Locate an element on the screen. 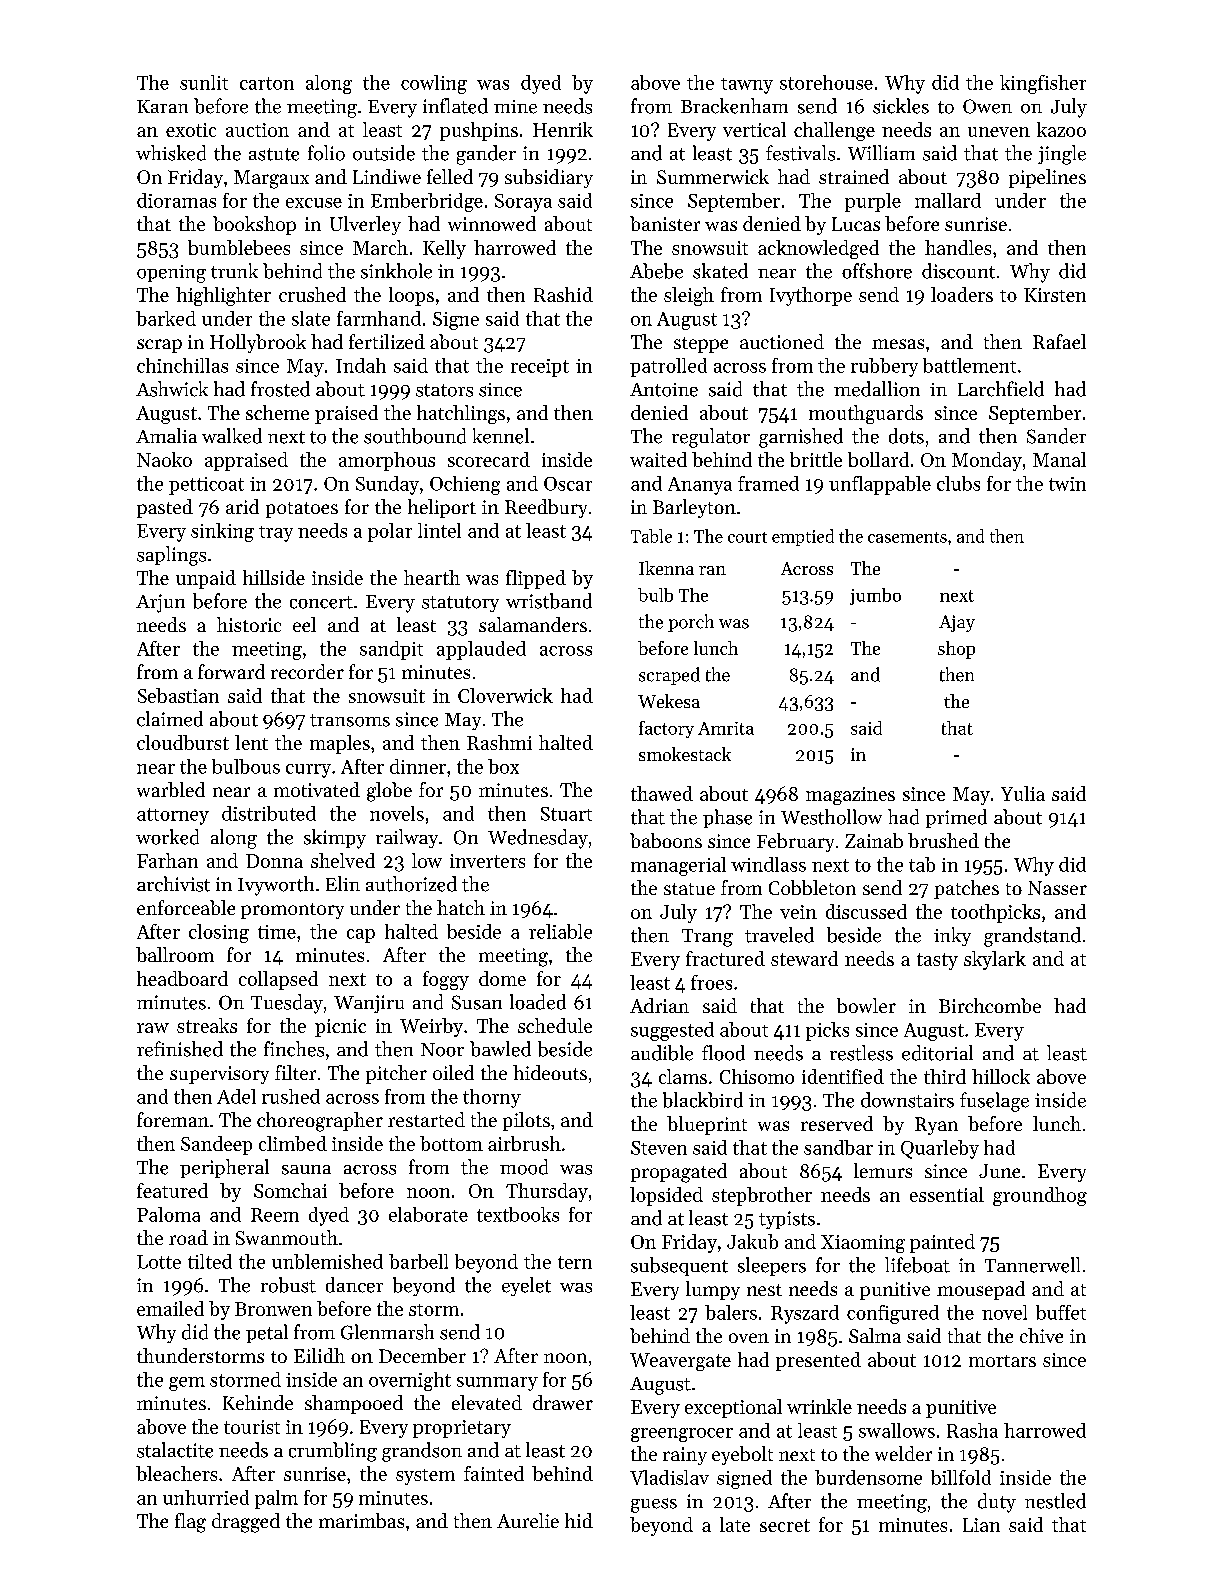 The width and height of the screenshot is (1223, 1583). Lian is located at coordinates (981, 1525).
